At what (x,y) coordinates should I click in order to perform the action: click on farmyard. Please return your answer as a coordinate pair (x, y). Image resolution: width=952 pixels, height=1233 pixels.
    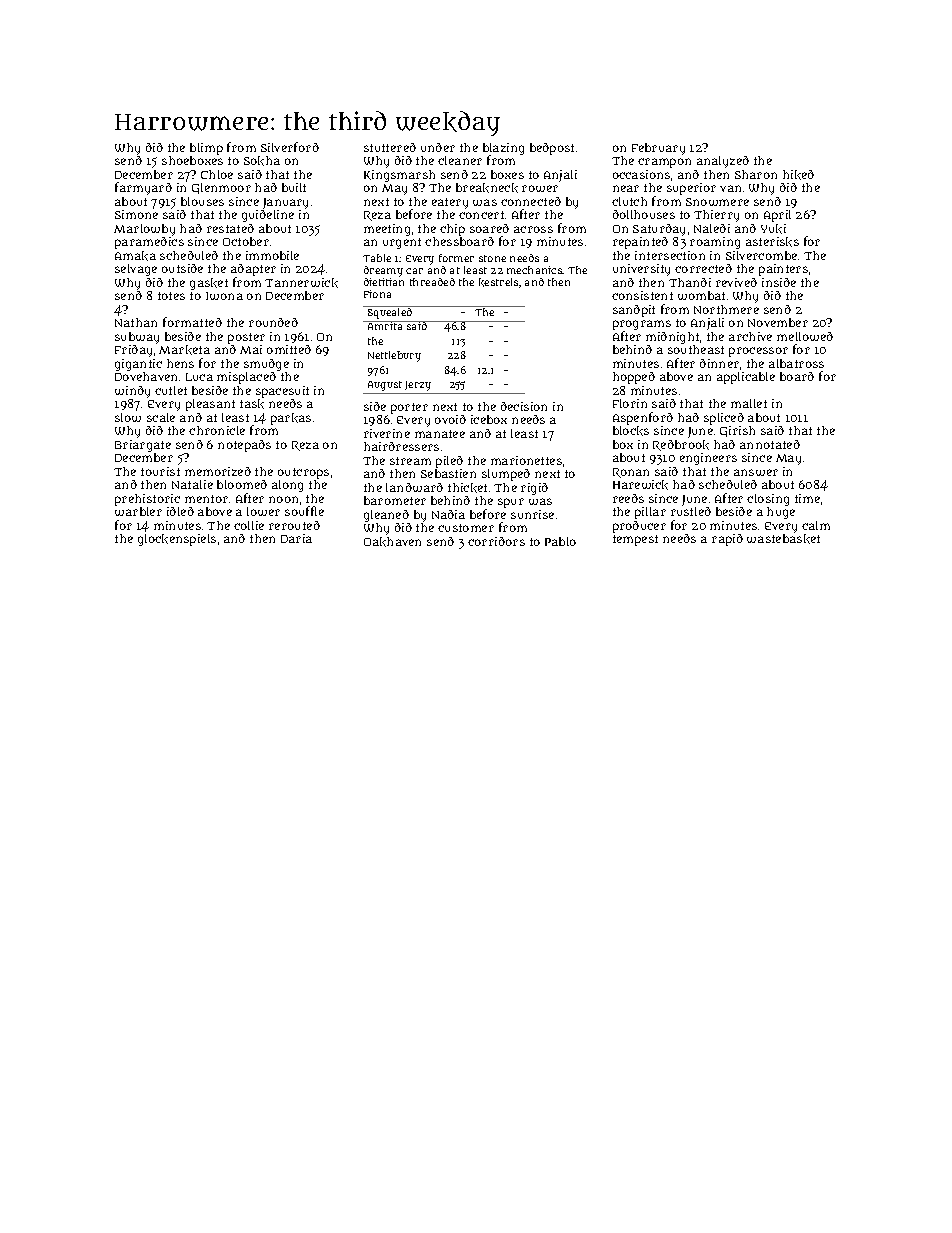
    Looking at the image, I should click on (143, 188).
